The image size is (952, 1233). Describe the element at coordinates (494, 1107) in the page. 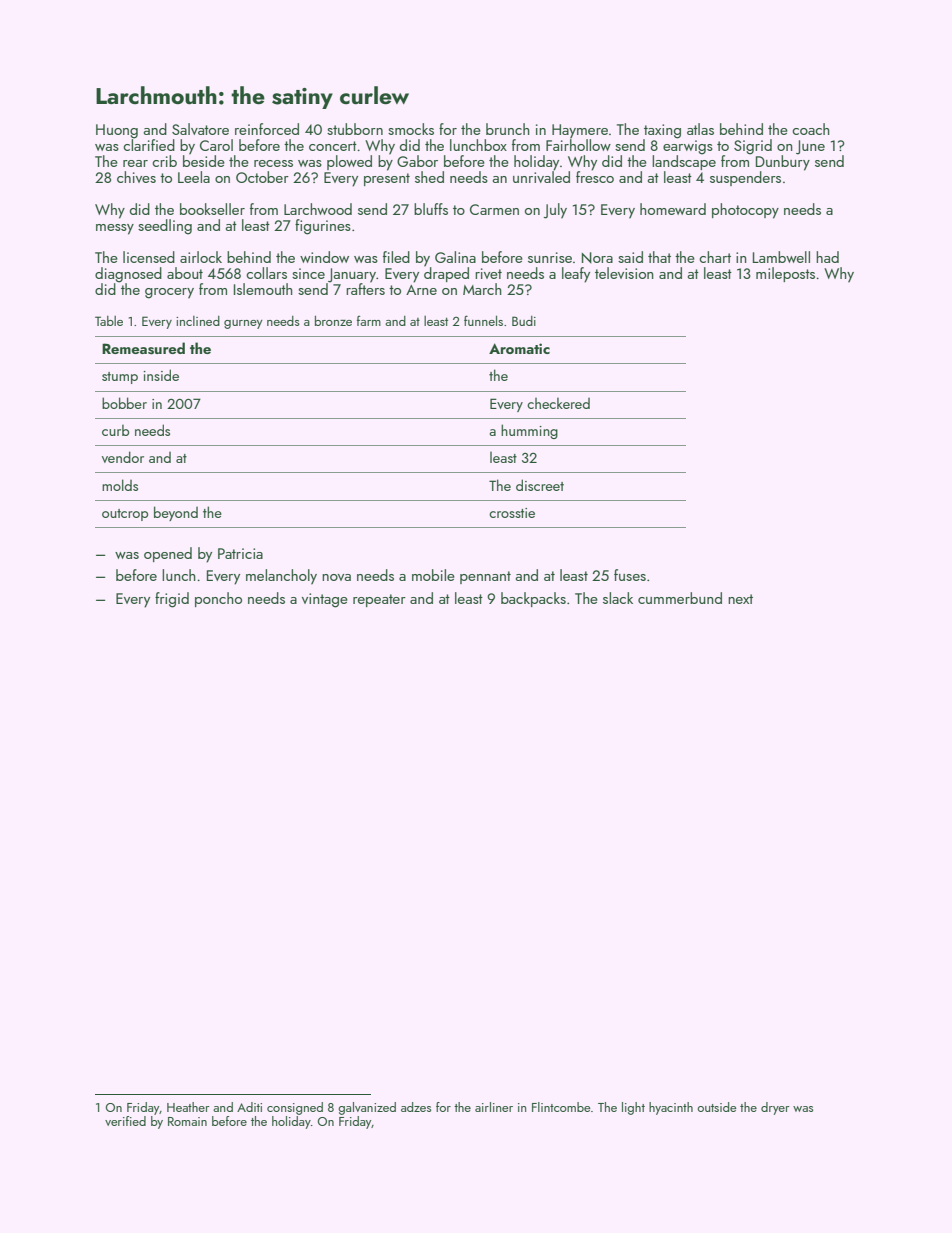

I see `airliner` at that location.
